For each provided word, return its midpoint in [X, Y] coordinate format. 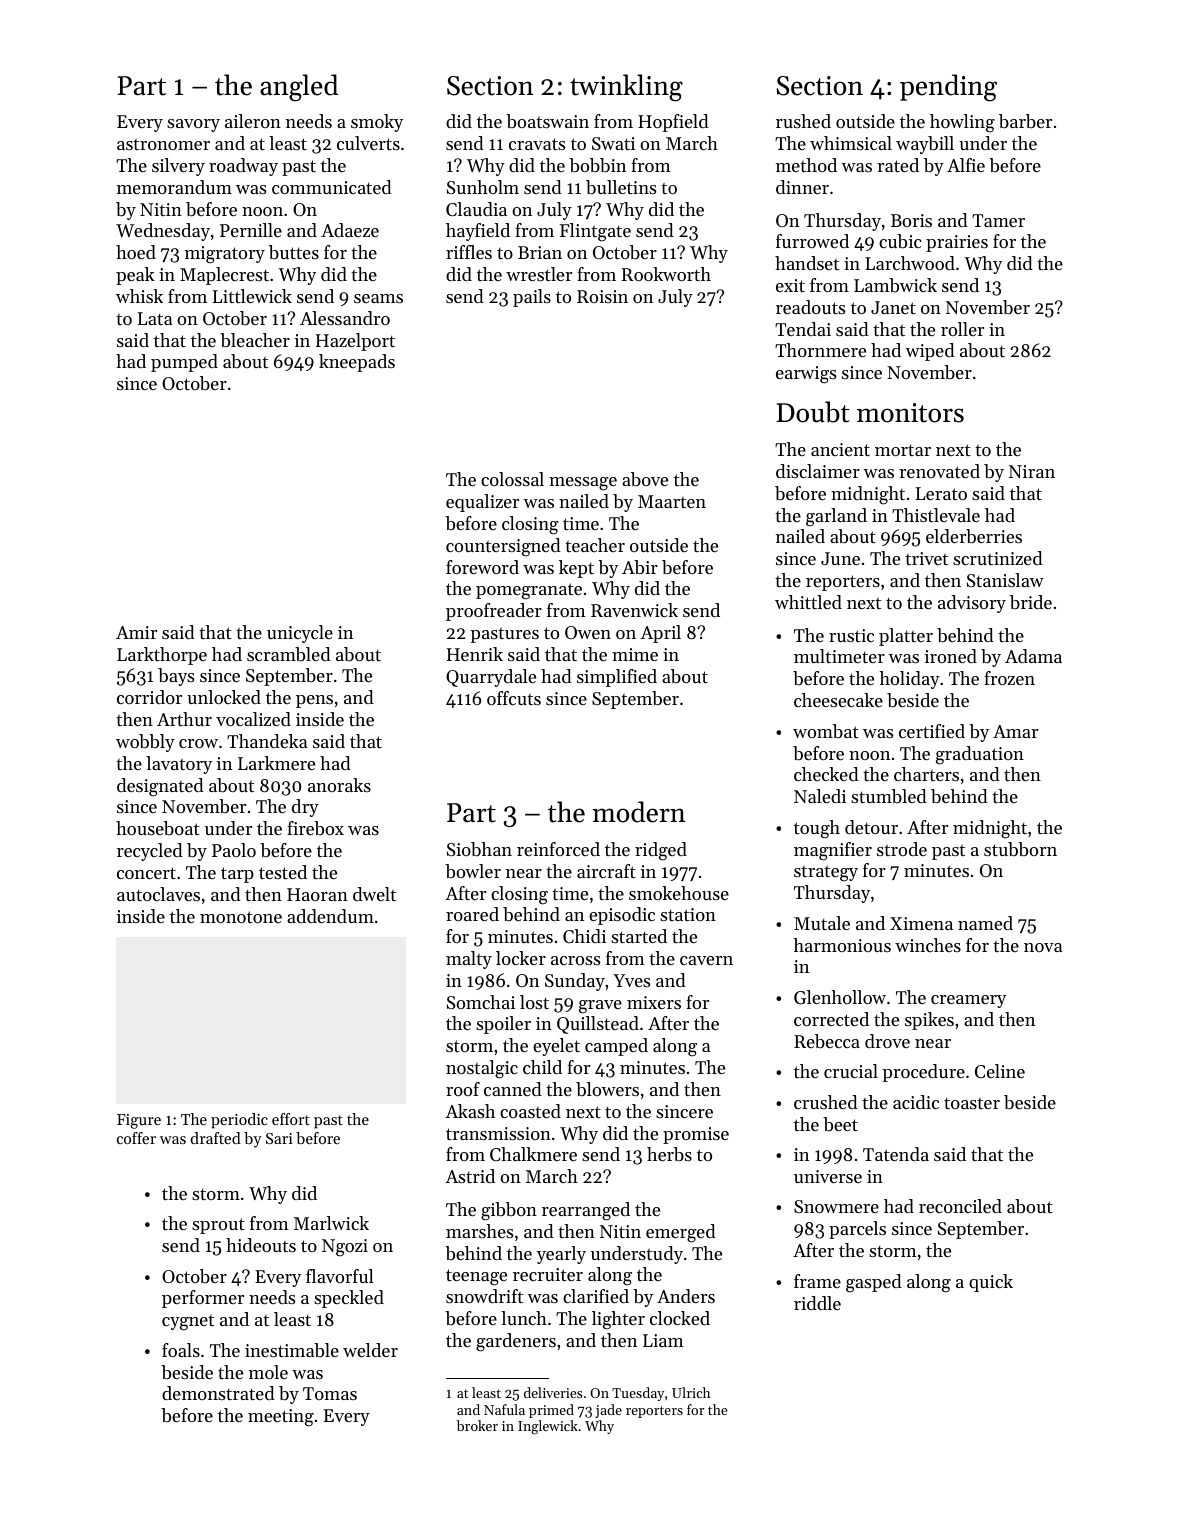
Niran [1032, 471]
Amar [1015, 731]
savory [193, 125]
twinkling [626, 88]
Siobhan [479, 849]
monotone [241, 917]
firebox [315, 828]
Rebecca [827, 1041]
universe [828, 1176]
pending [948, 88]
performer [203, 1299]
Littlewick [252, 296]
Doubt [813, 412]
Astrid [470, 1176]
